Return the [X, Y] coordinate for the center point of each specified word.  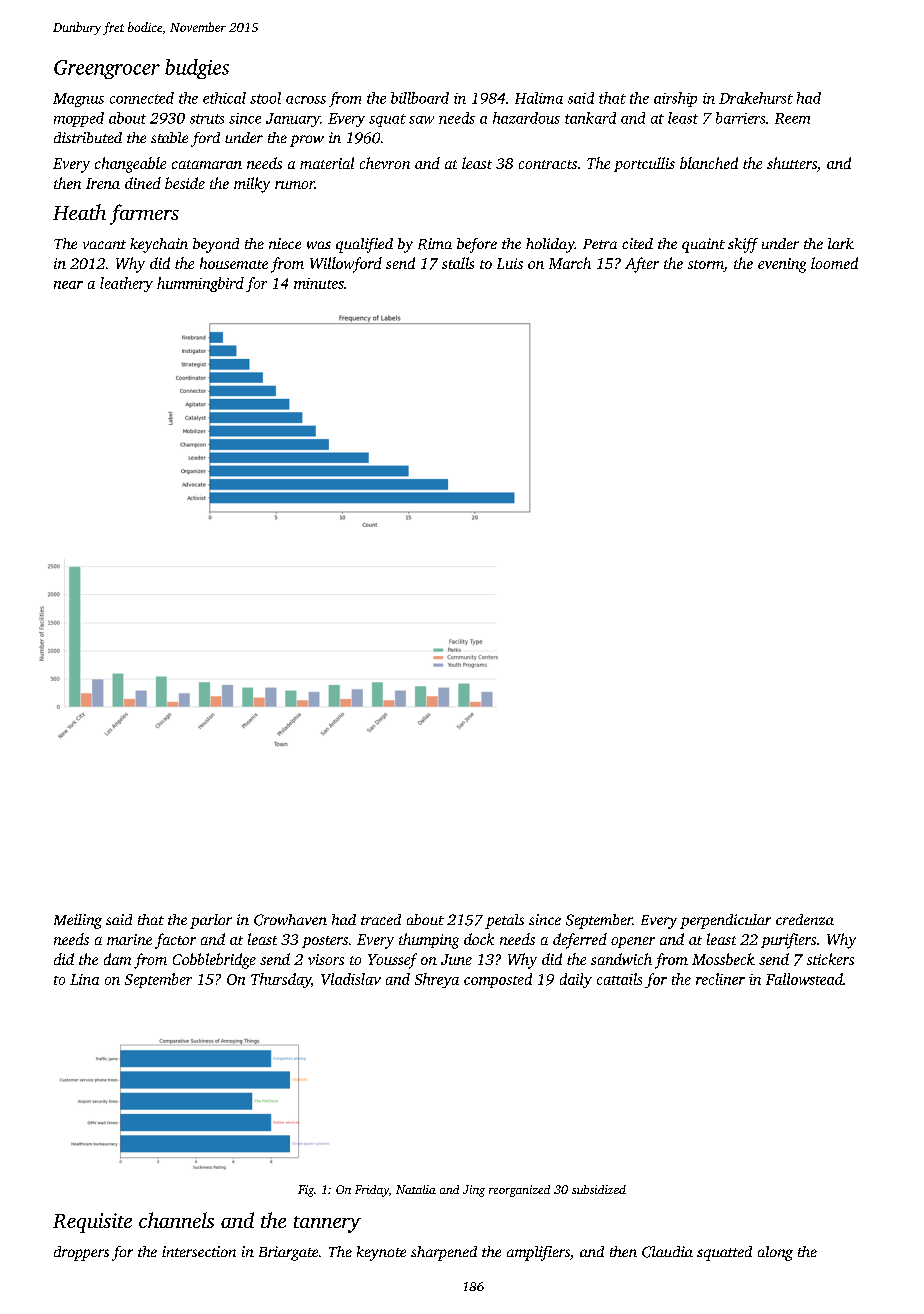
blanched [709, 163]
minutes [319, 283]
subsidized [599, 1189]
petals [504, 921]
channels [176, 1220]
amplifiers [538, 1253]
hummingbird [200, 284]
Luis [510, 263]
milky [252, 185]
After [642, 265]
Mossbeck [723, 959]
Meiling [78, 921]
